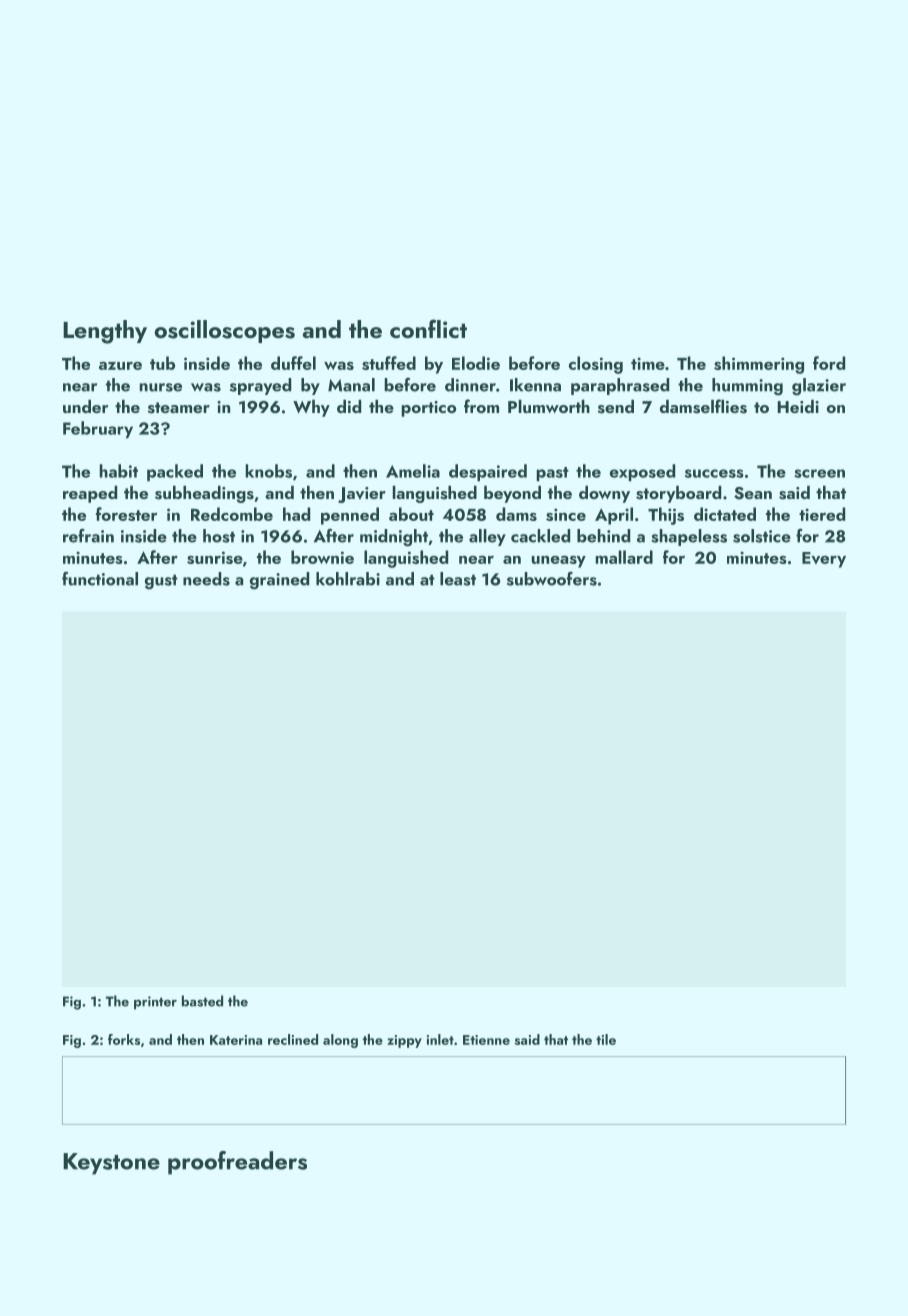 The width and height of the image is (908, 1316). I want to click on oscilloscopes, so click(224, 331).
